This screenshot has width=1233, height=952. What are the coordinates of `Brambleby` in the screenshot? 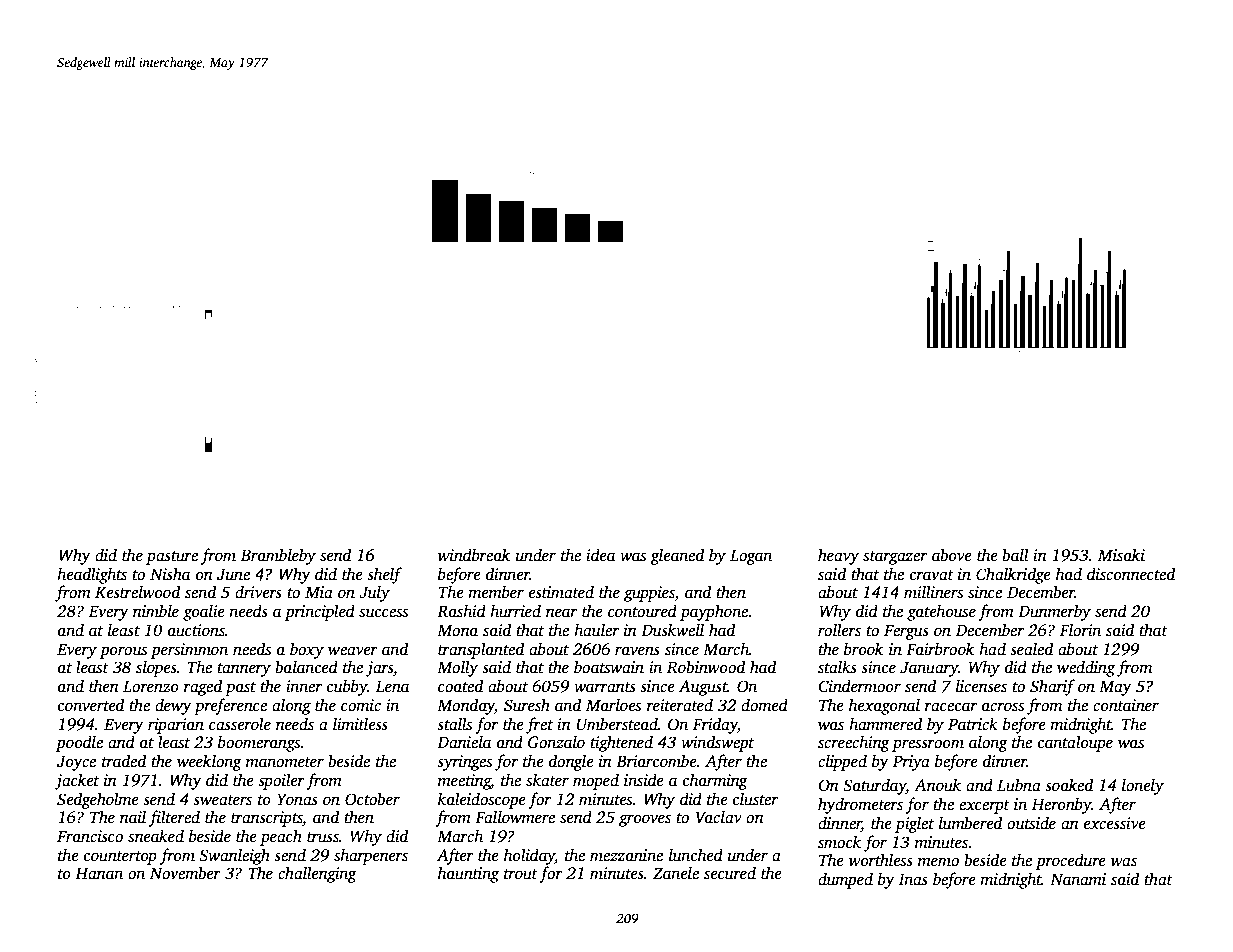 It's located at (278, 556).
